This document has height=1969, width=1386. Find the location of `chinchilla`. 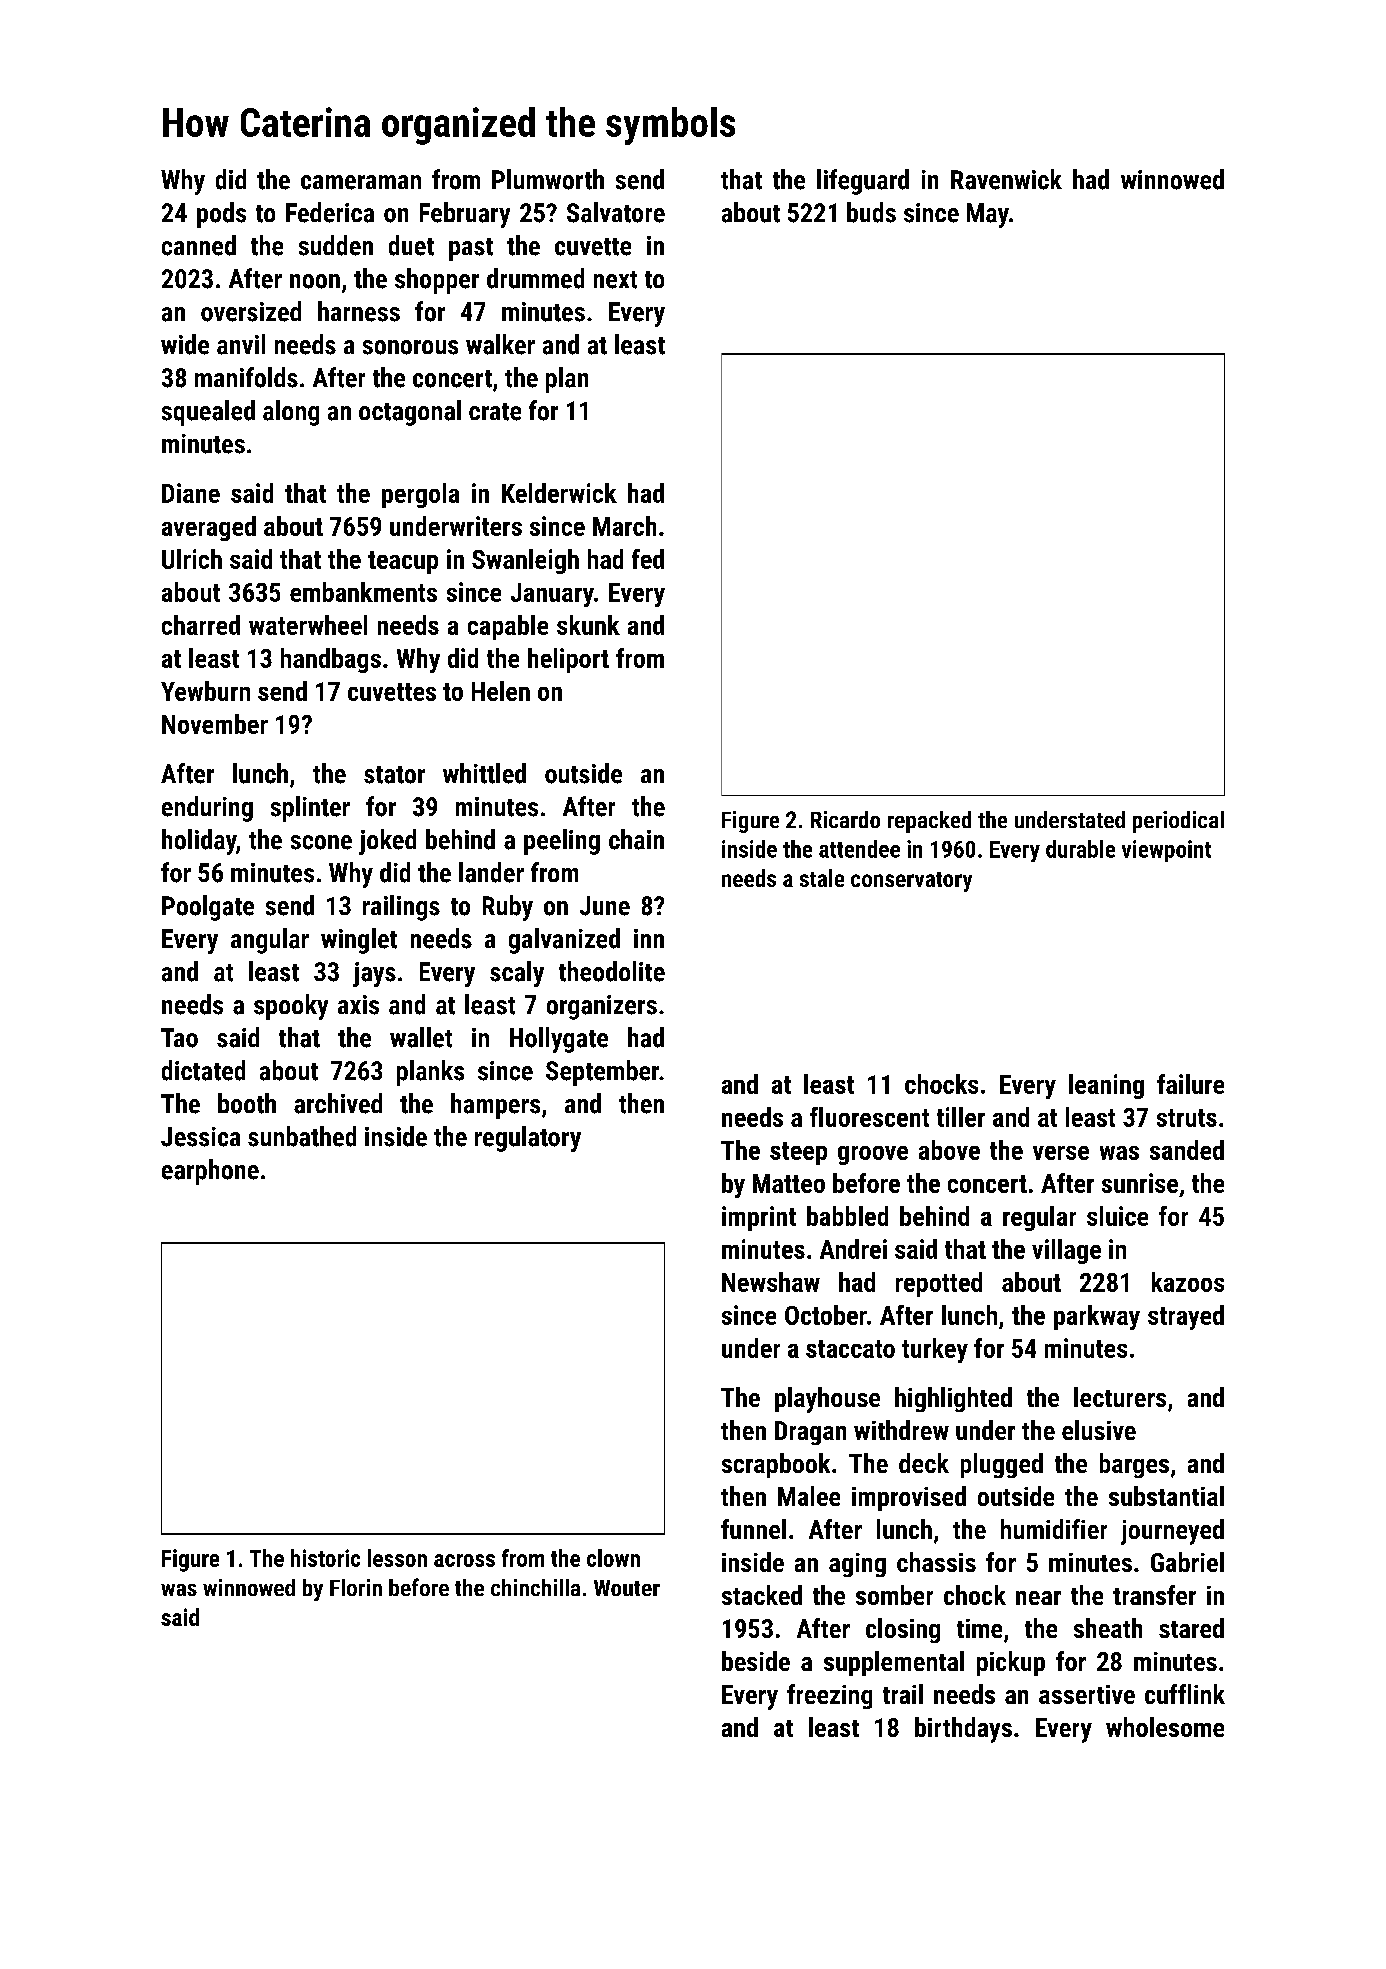

chinchilla is located at coordinates (535, 1587).
